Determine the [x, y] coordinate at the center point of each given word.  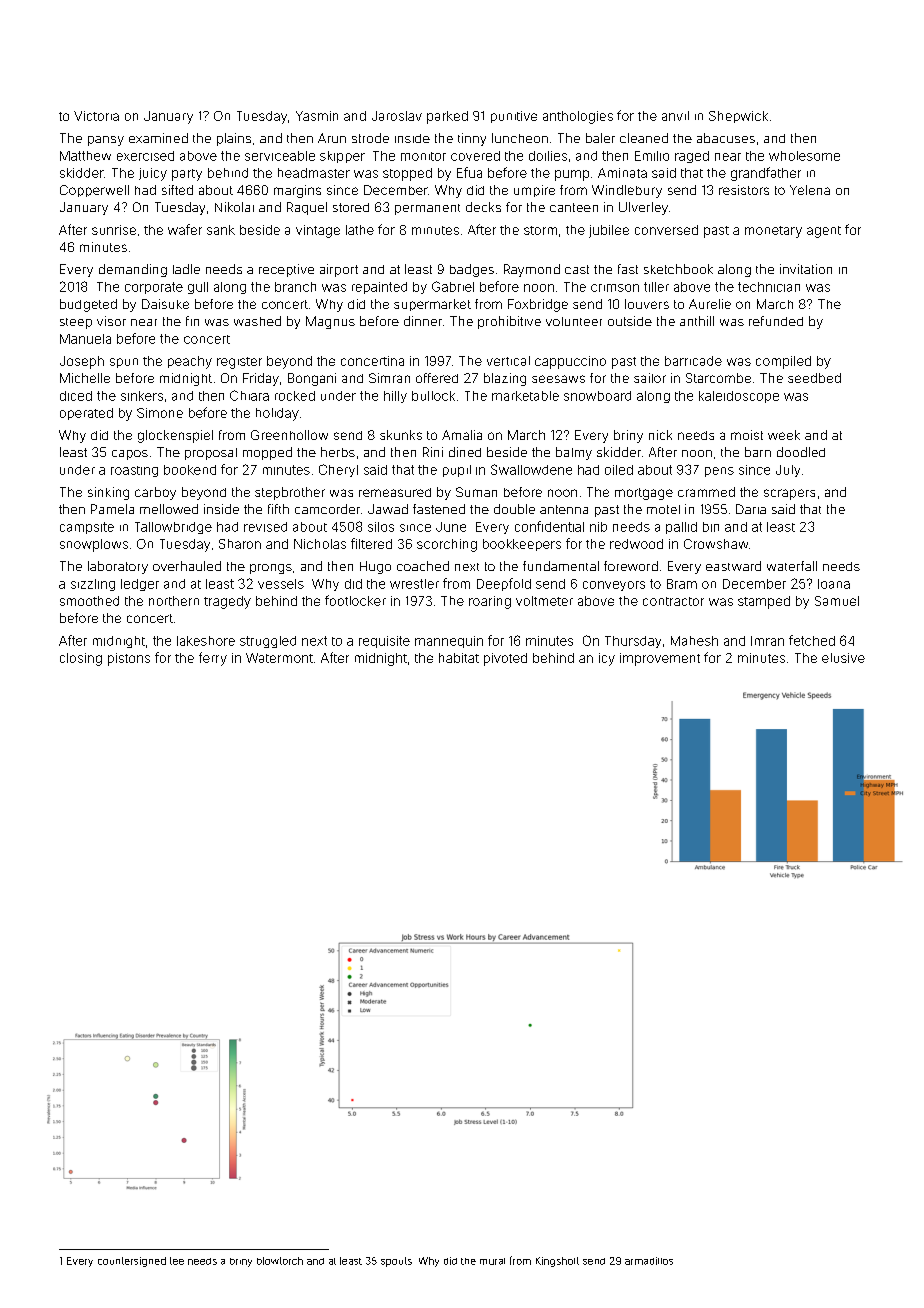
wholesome [804, 156]
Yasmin [317, 116]
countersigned [132, 1262]
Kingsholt [557, 1262]
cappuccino [570, 362]
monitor [423, 156]
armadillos [649, 1261]
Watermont [279, 658]
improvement [660, 659]
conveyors [614, 586]
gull [198, 288]
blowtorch [280, 1261]
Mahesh [694, 641]
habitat [459, 658]
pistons [129, 659]
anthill [697, 321]
